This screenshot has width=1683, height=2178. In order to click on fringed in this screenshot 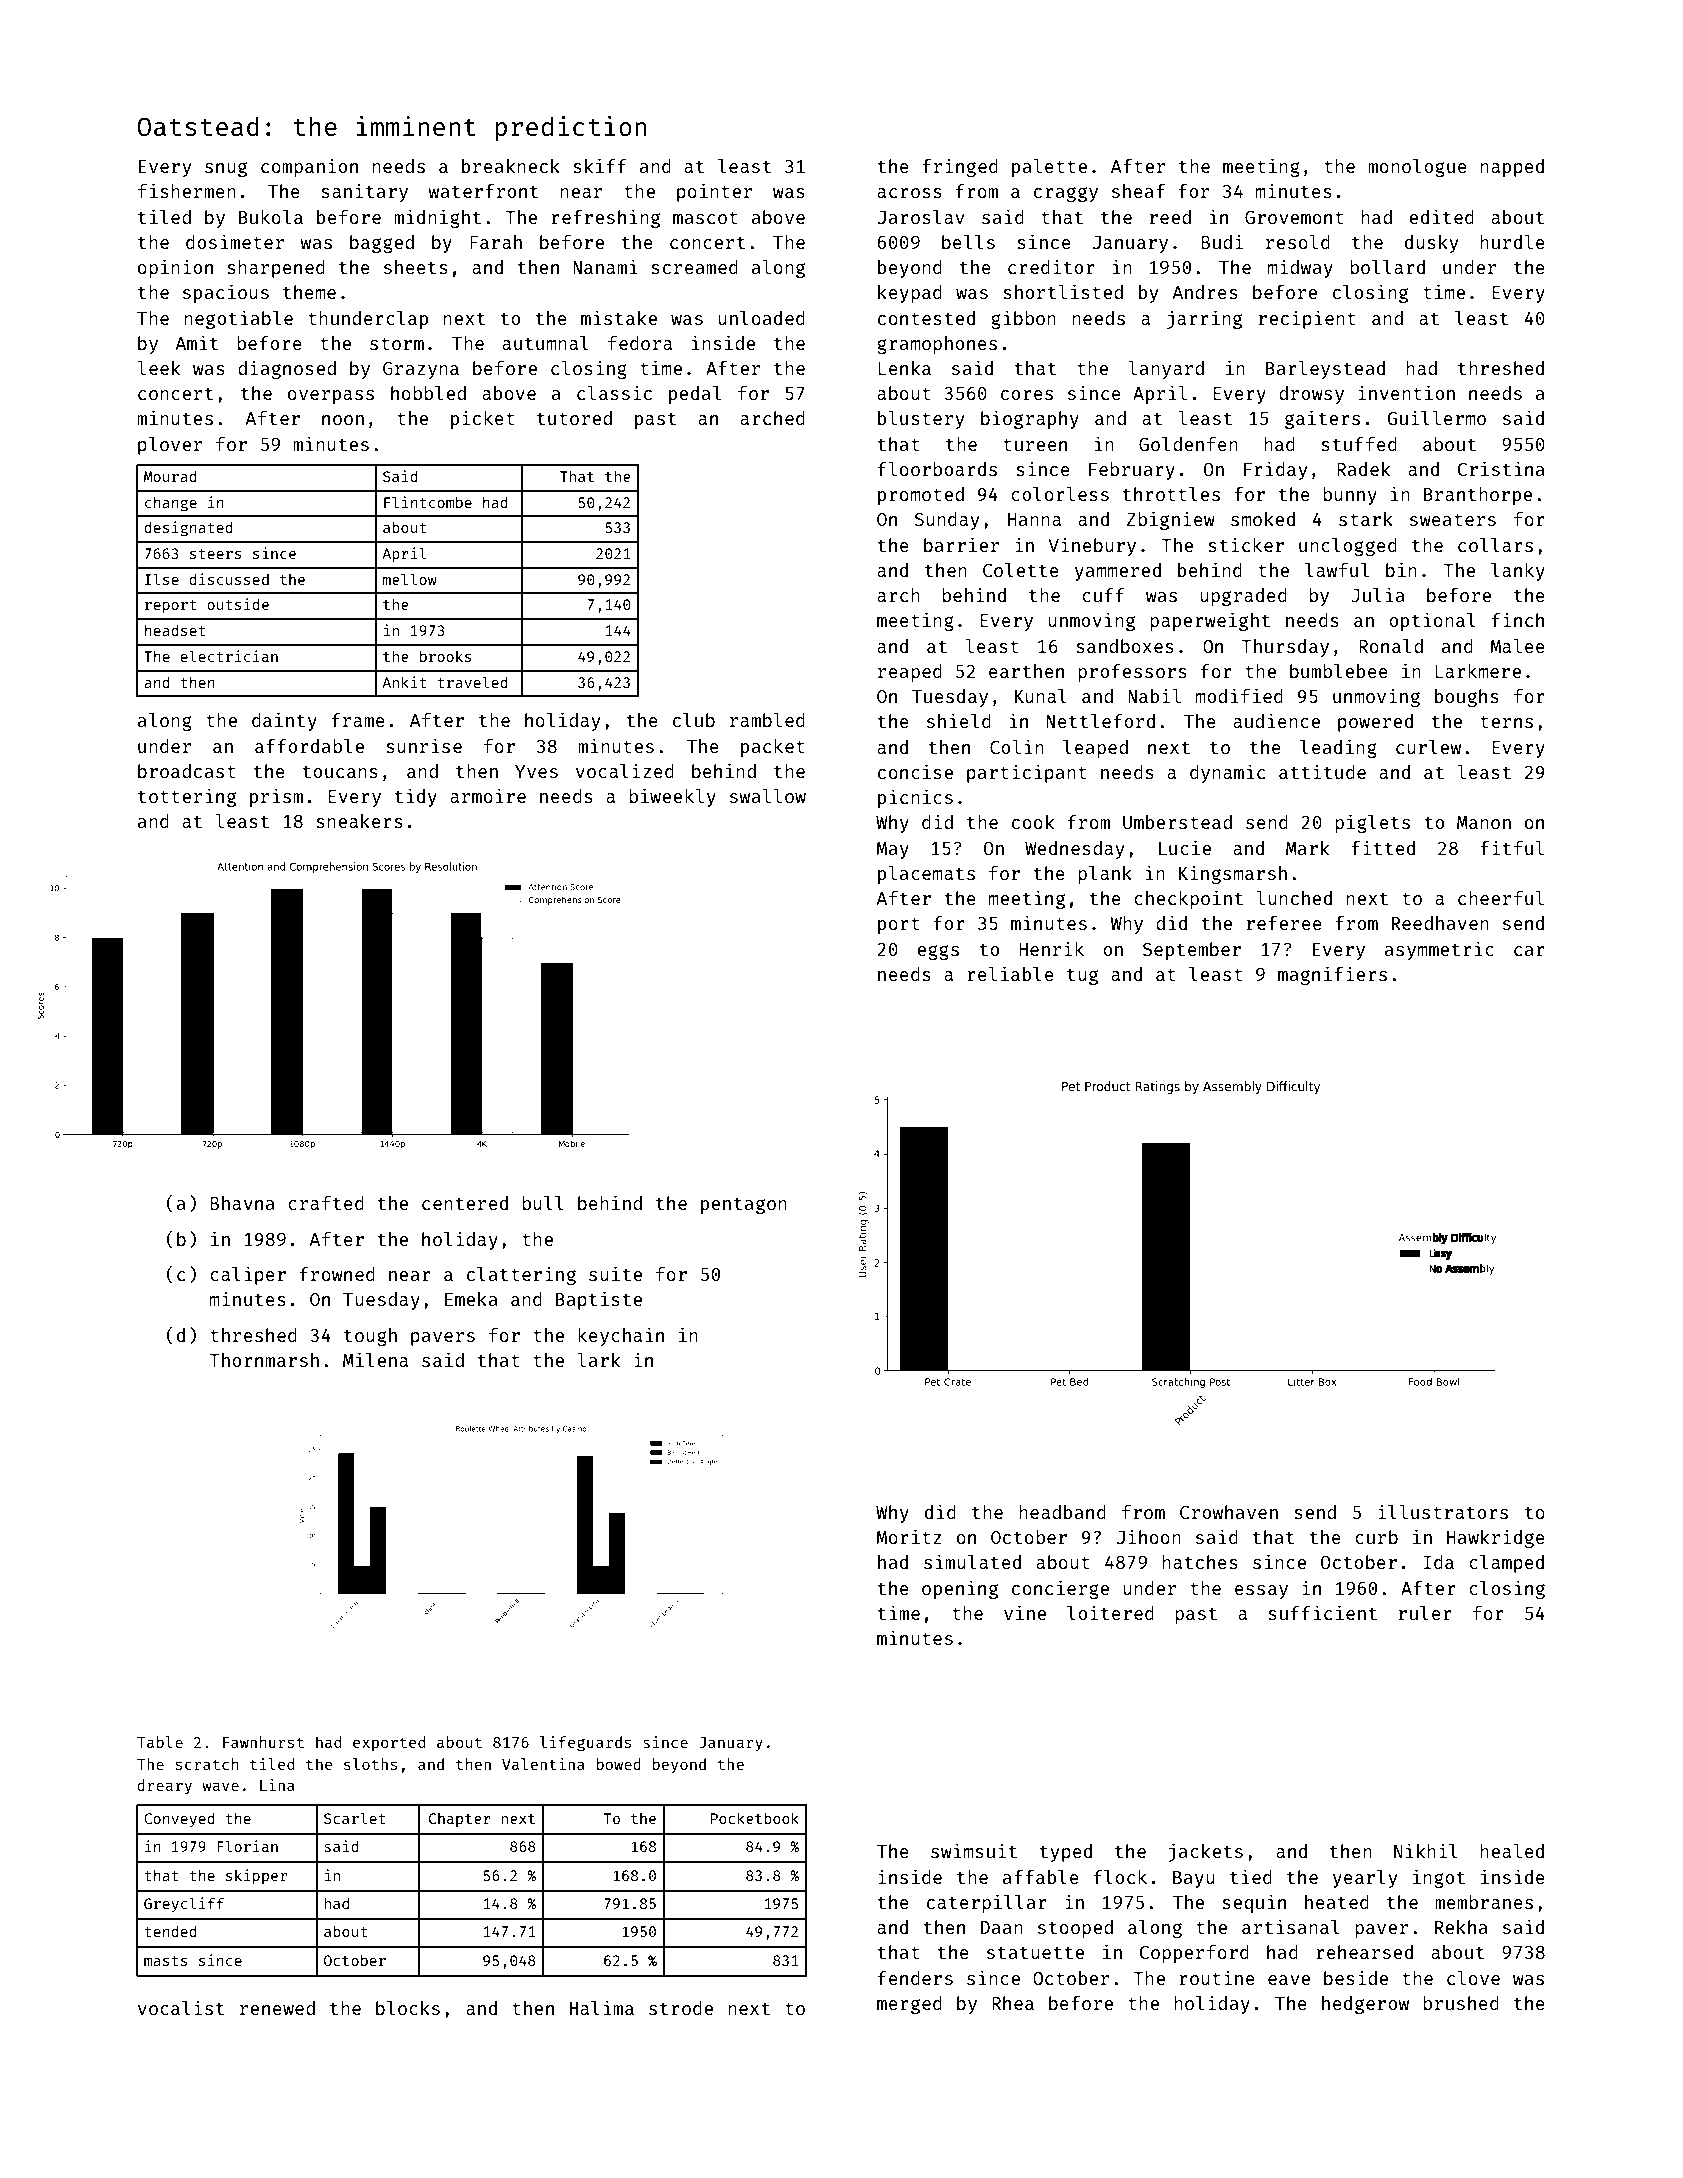, I will do `click(960, 167)`.
